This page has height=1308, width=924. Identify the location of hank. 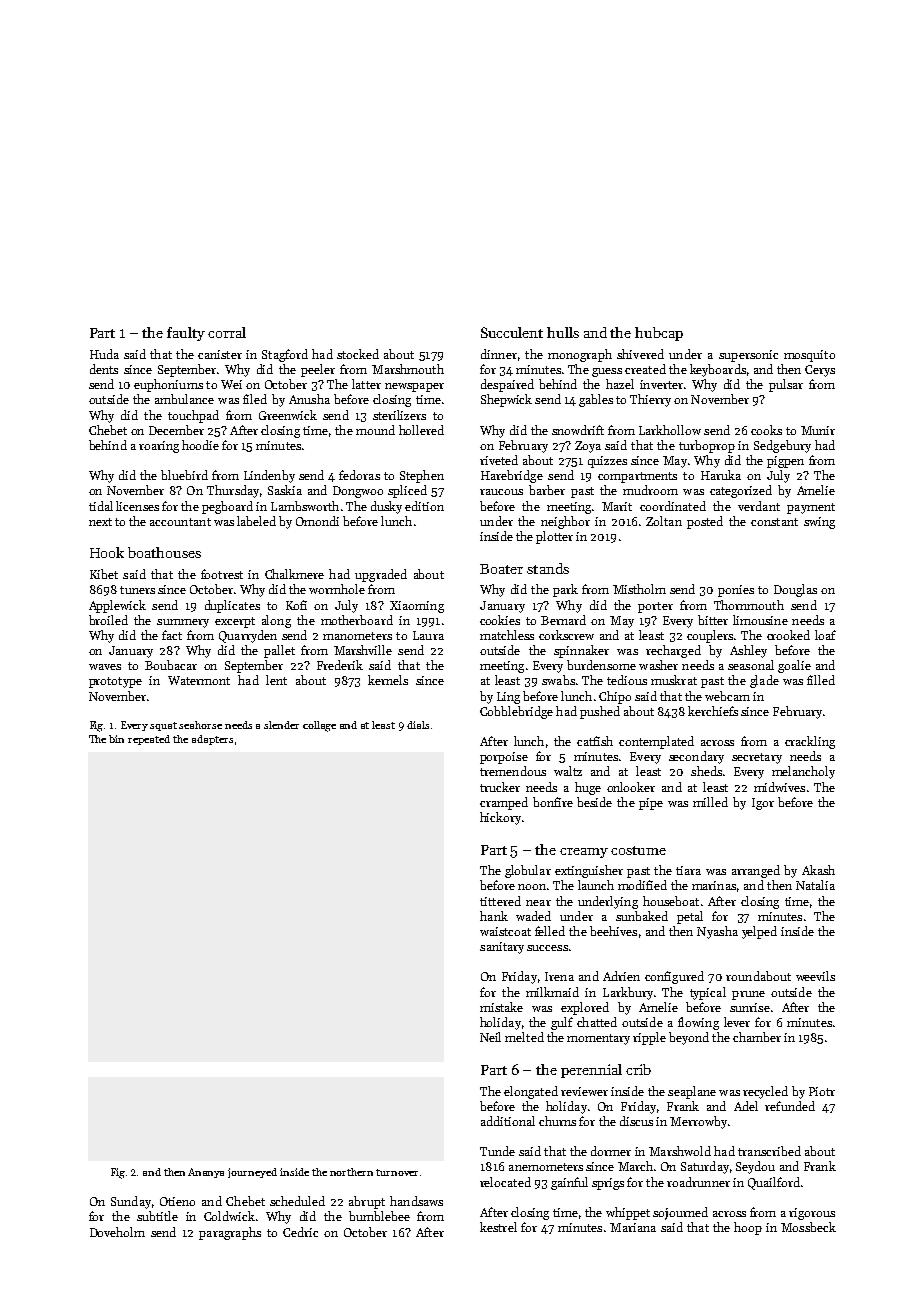
(494, 916).
